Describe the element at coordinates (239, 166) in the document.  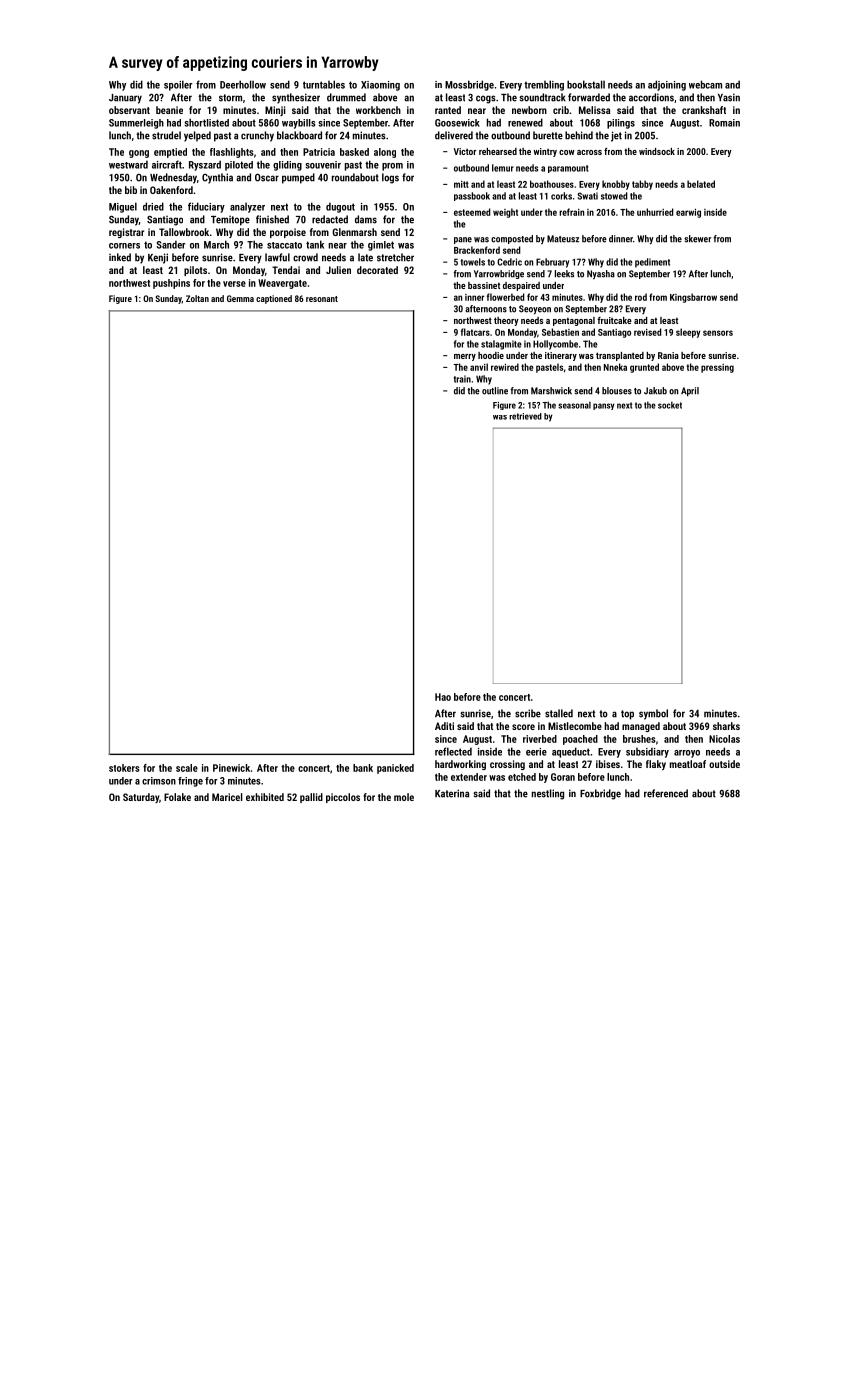
I see `piloted` at that location.
